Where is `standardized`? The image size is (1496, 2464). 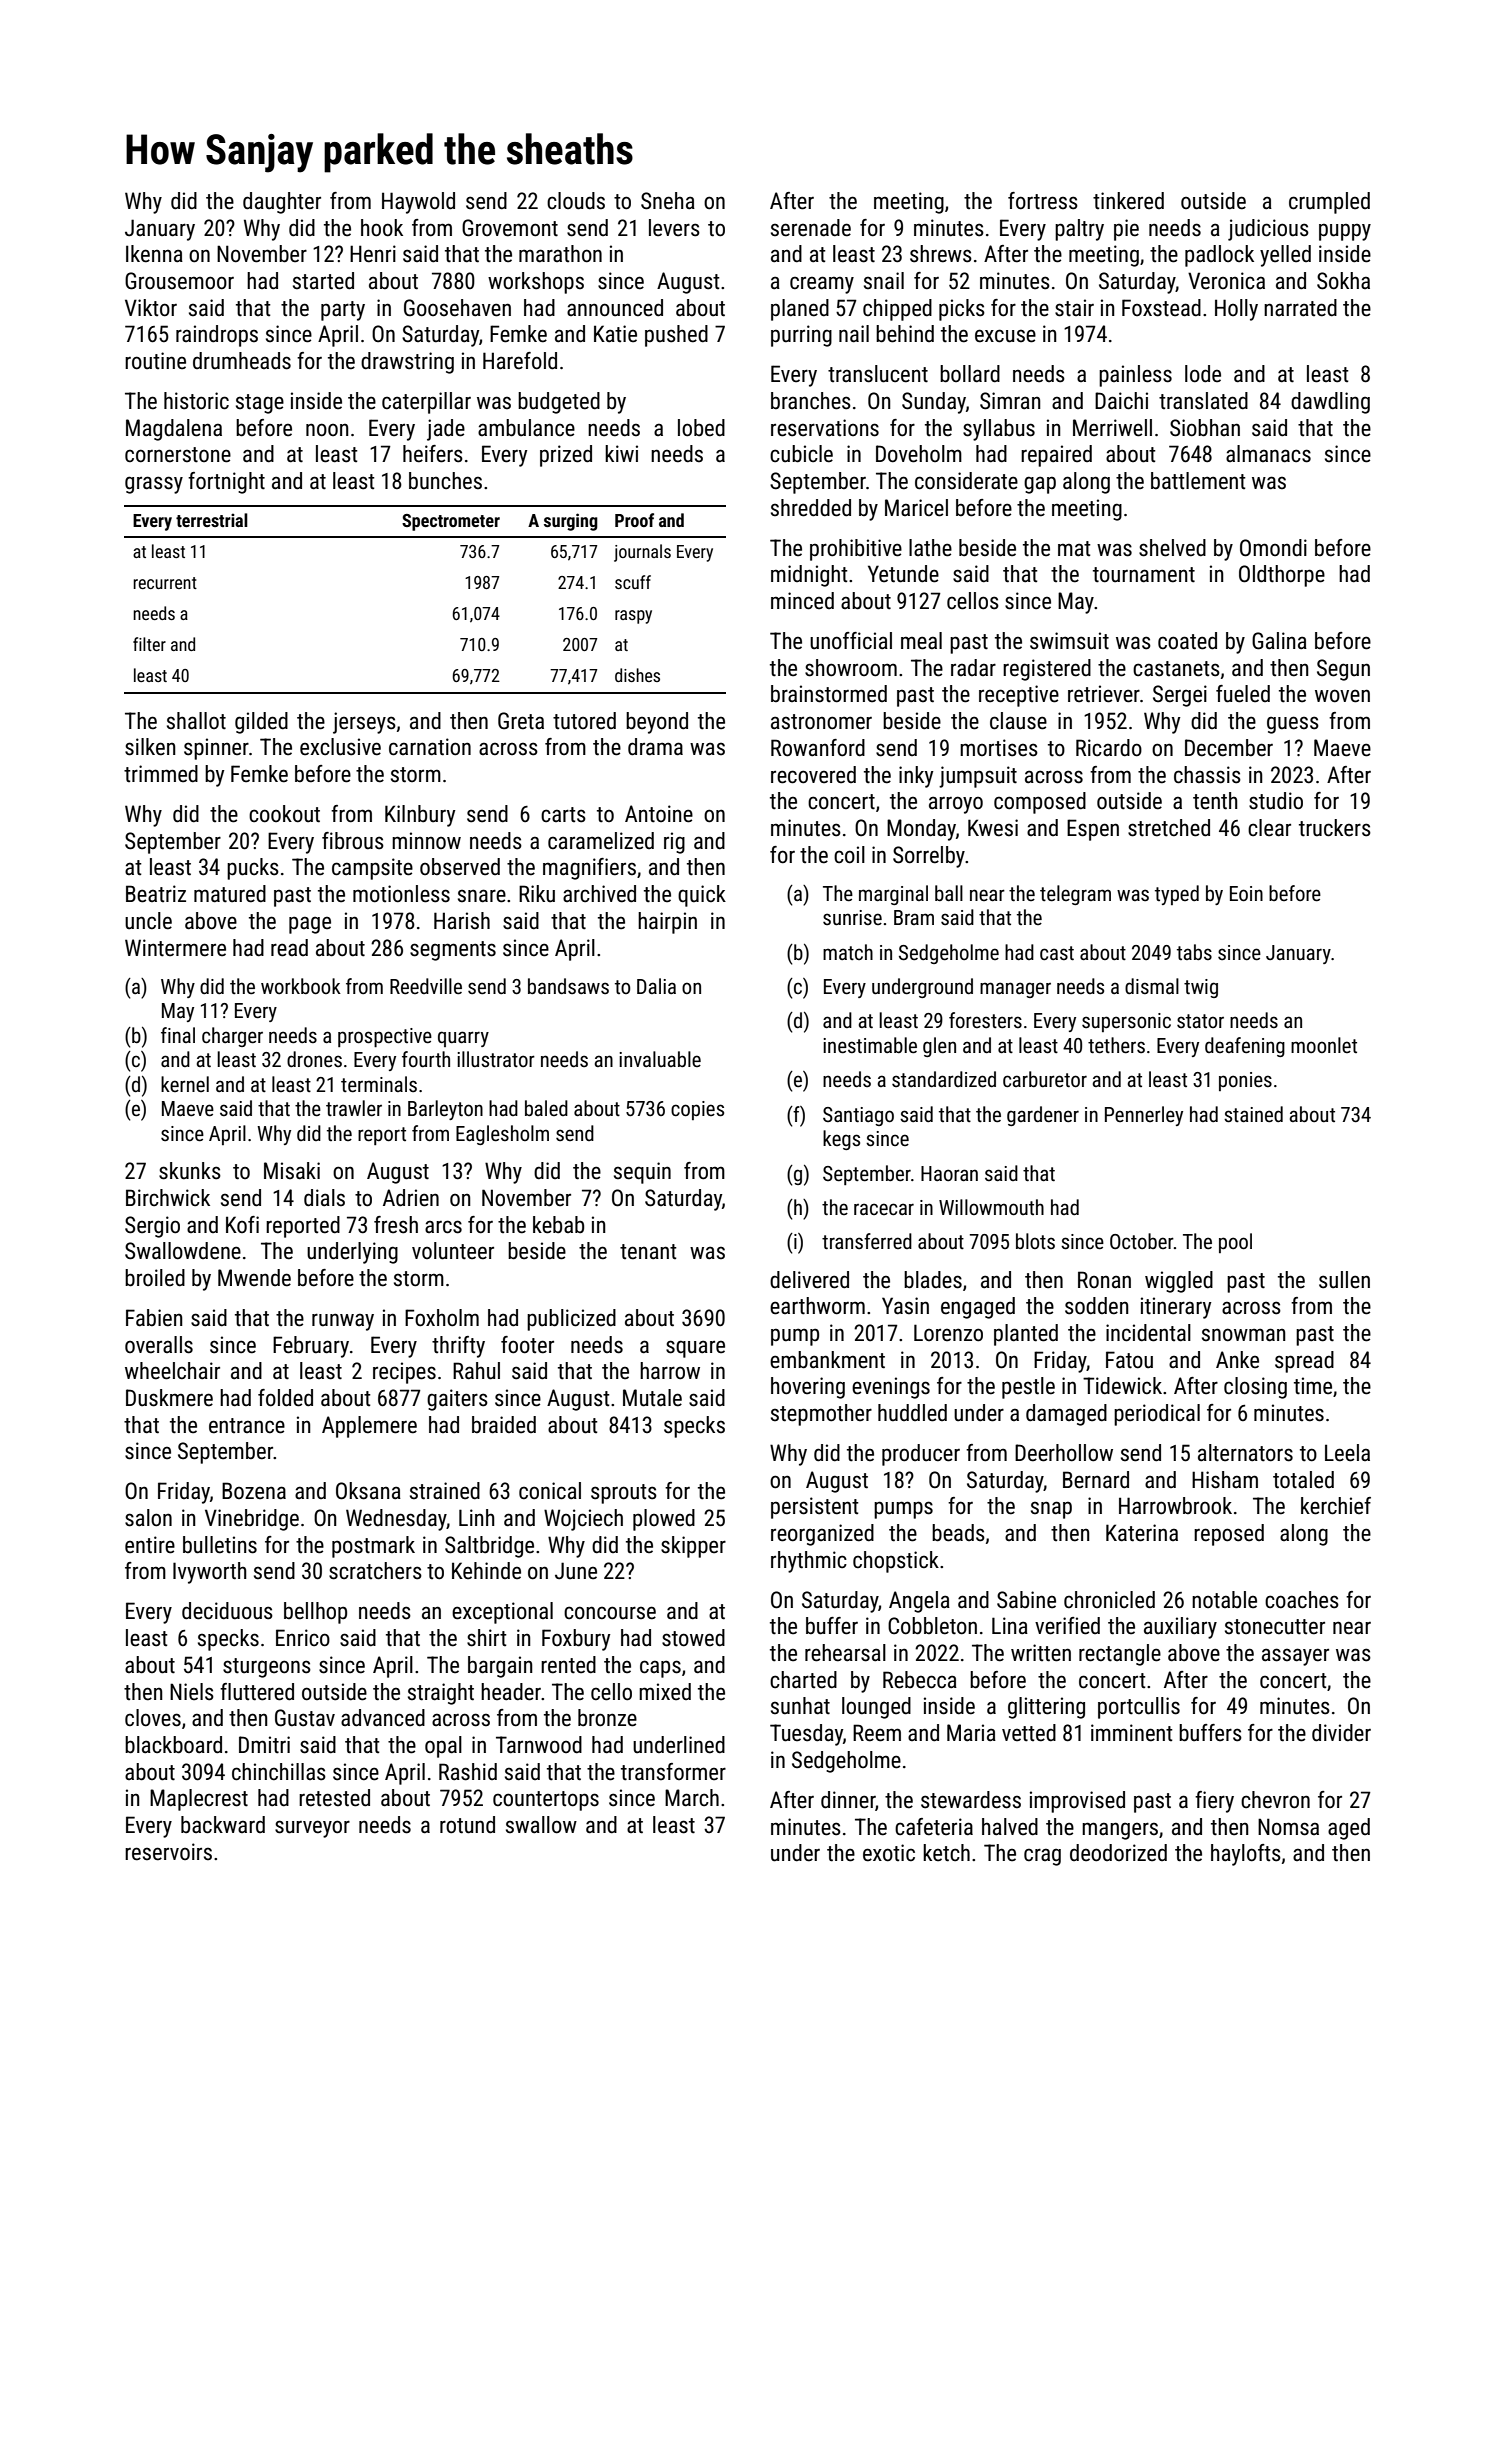
standardized is located at coordinates (944, 1079).
